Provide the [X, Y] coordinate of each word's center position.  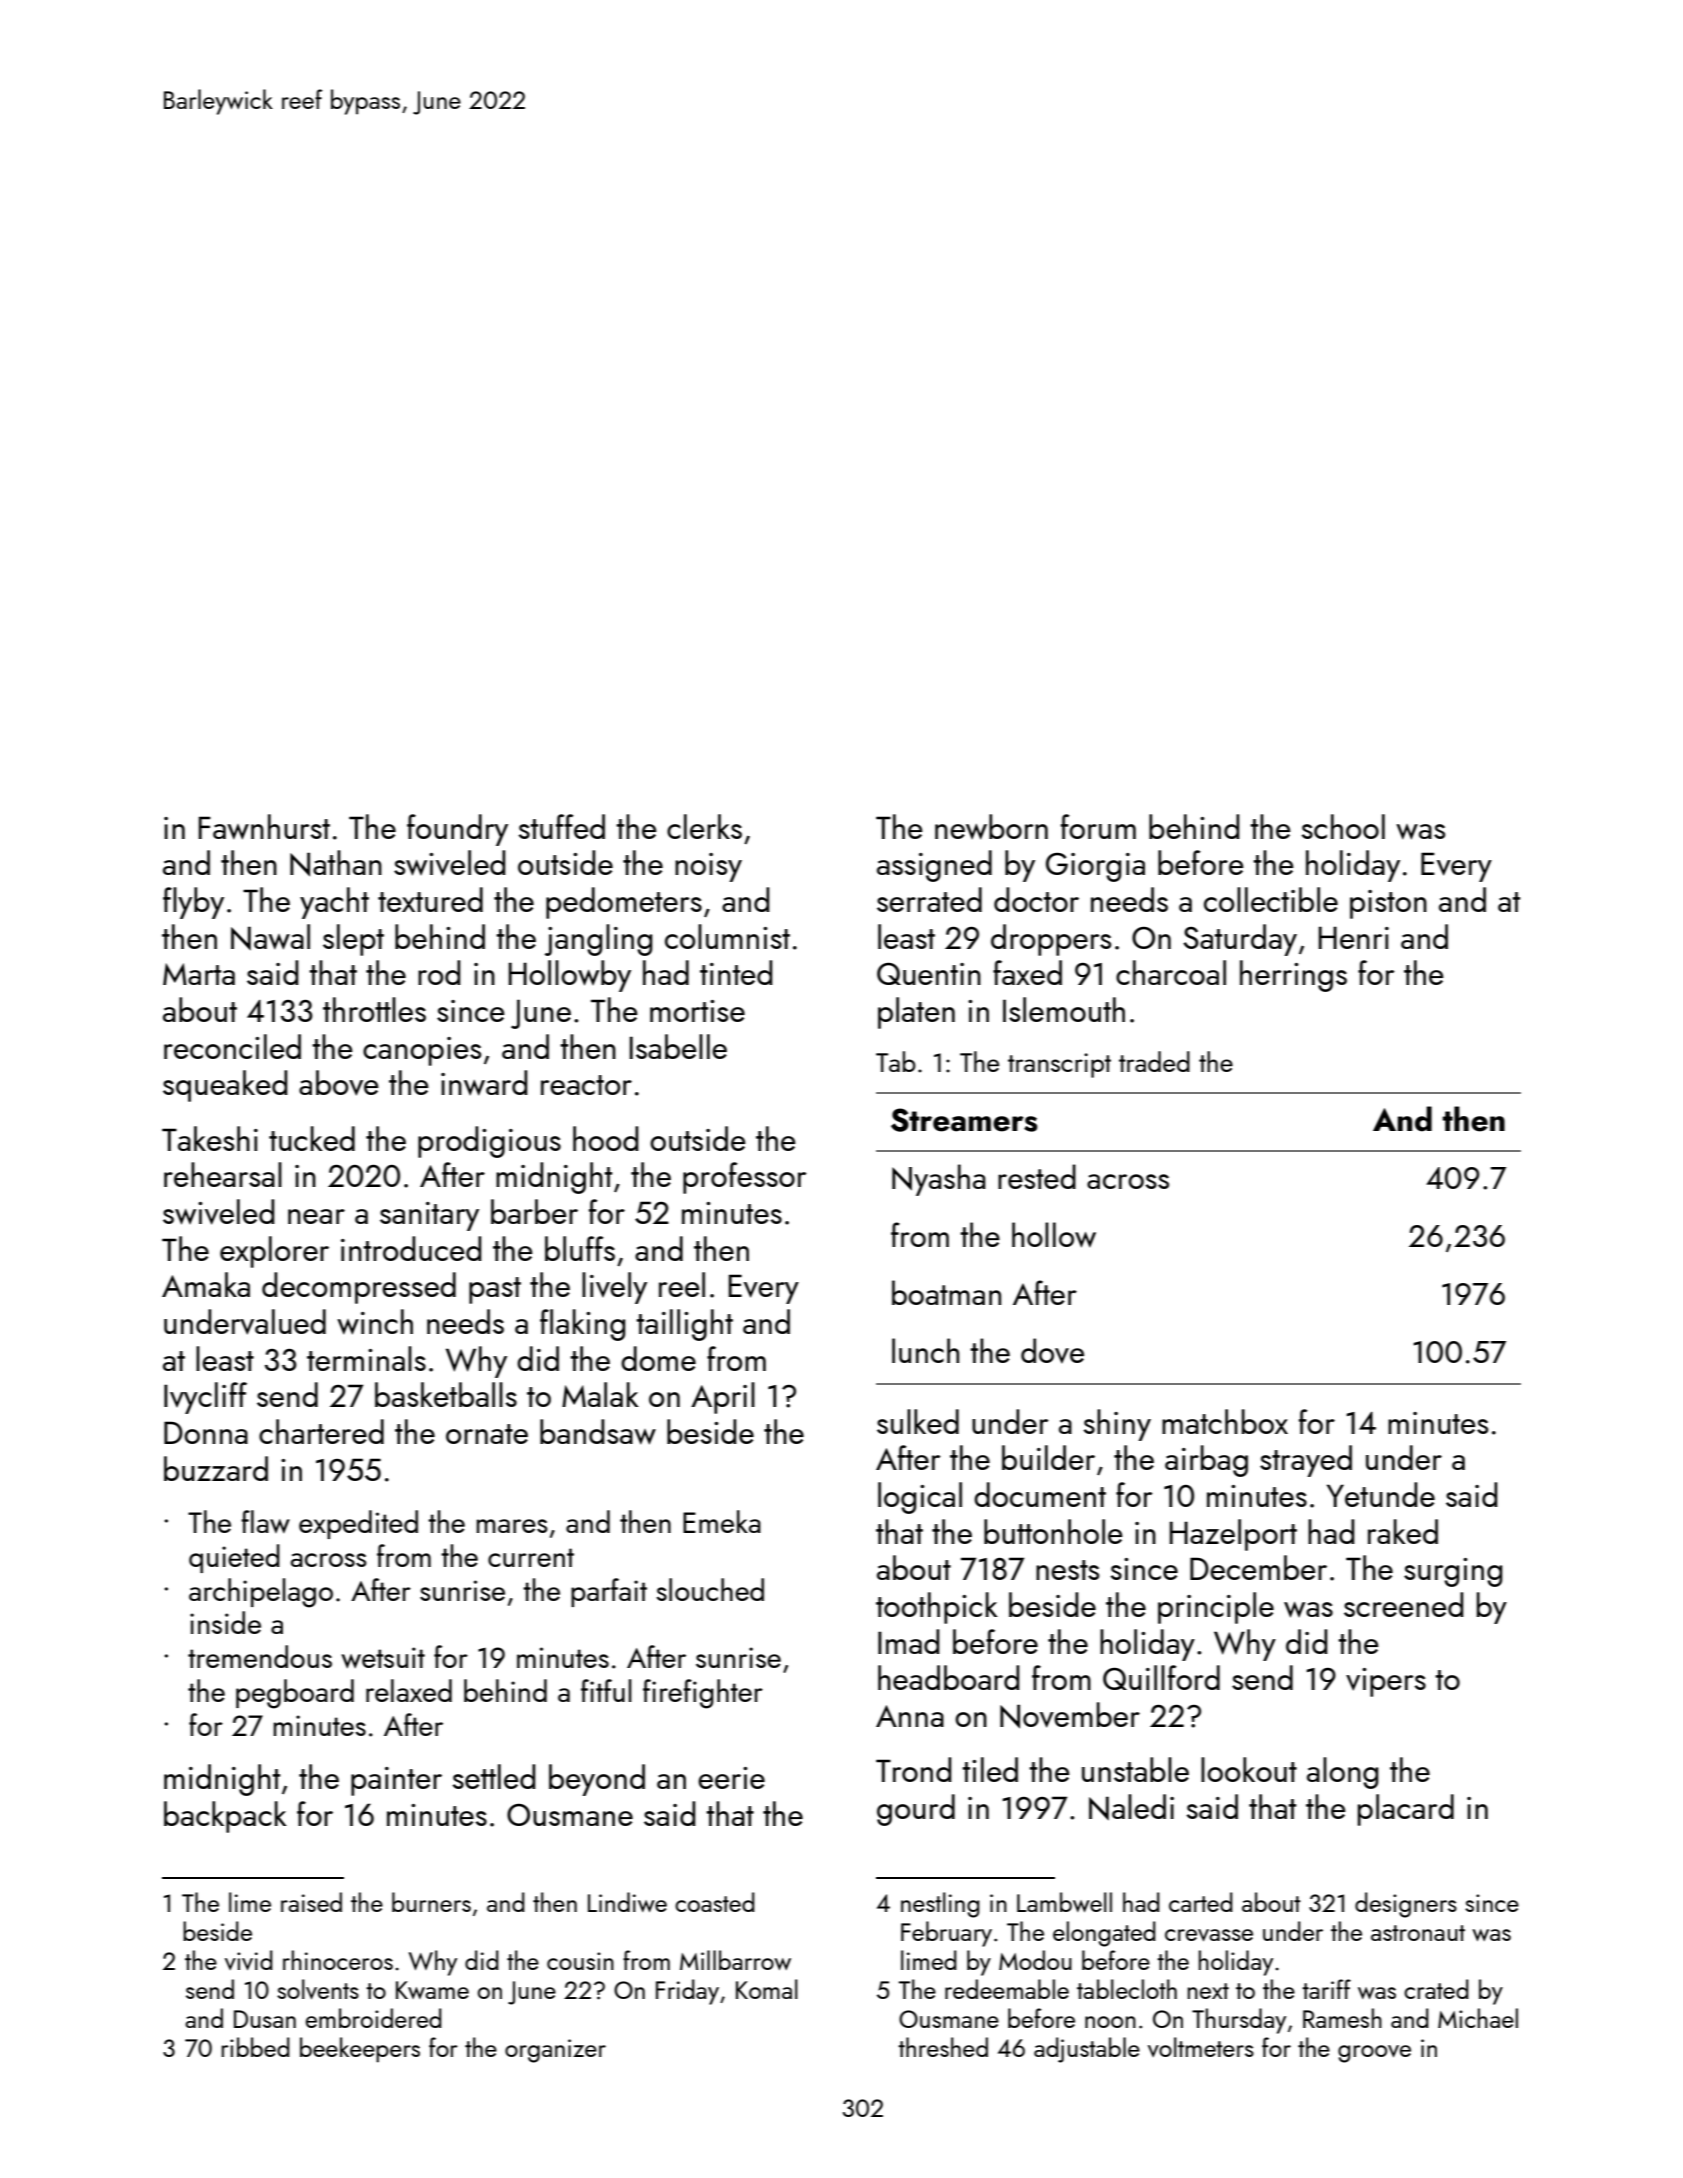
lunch [925, 1350]
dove [1052, 1351]
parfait [609, 1592]
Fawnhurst [264, 827]
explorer [274, 1252]
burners [431, 1902]
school [1343, 826]
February [946, 1934]
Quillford [1161, 1677]
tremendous [260, 1656]
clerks [704, 826]
